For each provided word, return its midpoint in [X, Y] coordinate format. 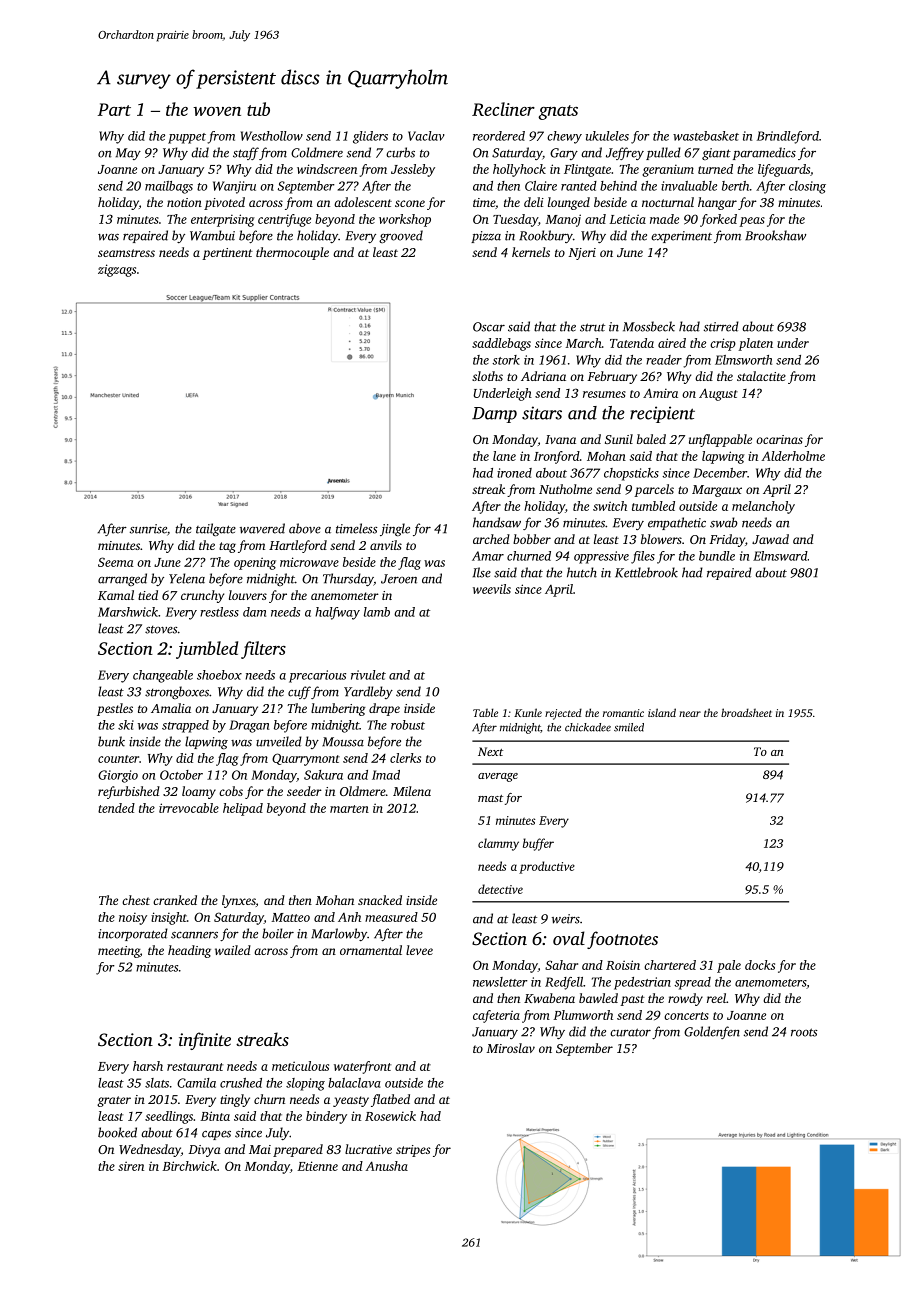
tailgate [216, 529]
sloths [487, 376]
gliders [370, 137]
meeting [119, 952]
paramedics [764, 153]
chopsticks [631, 474]
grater [114, 1101]
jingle [395, 530]
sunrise [148, 529]
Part [114, 109]
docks [760, 965]
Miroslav [511, 1048]
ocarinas [779, 439]
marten [349, 809]
